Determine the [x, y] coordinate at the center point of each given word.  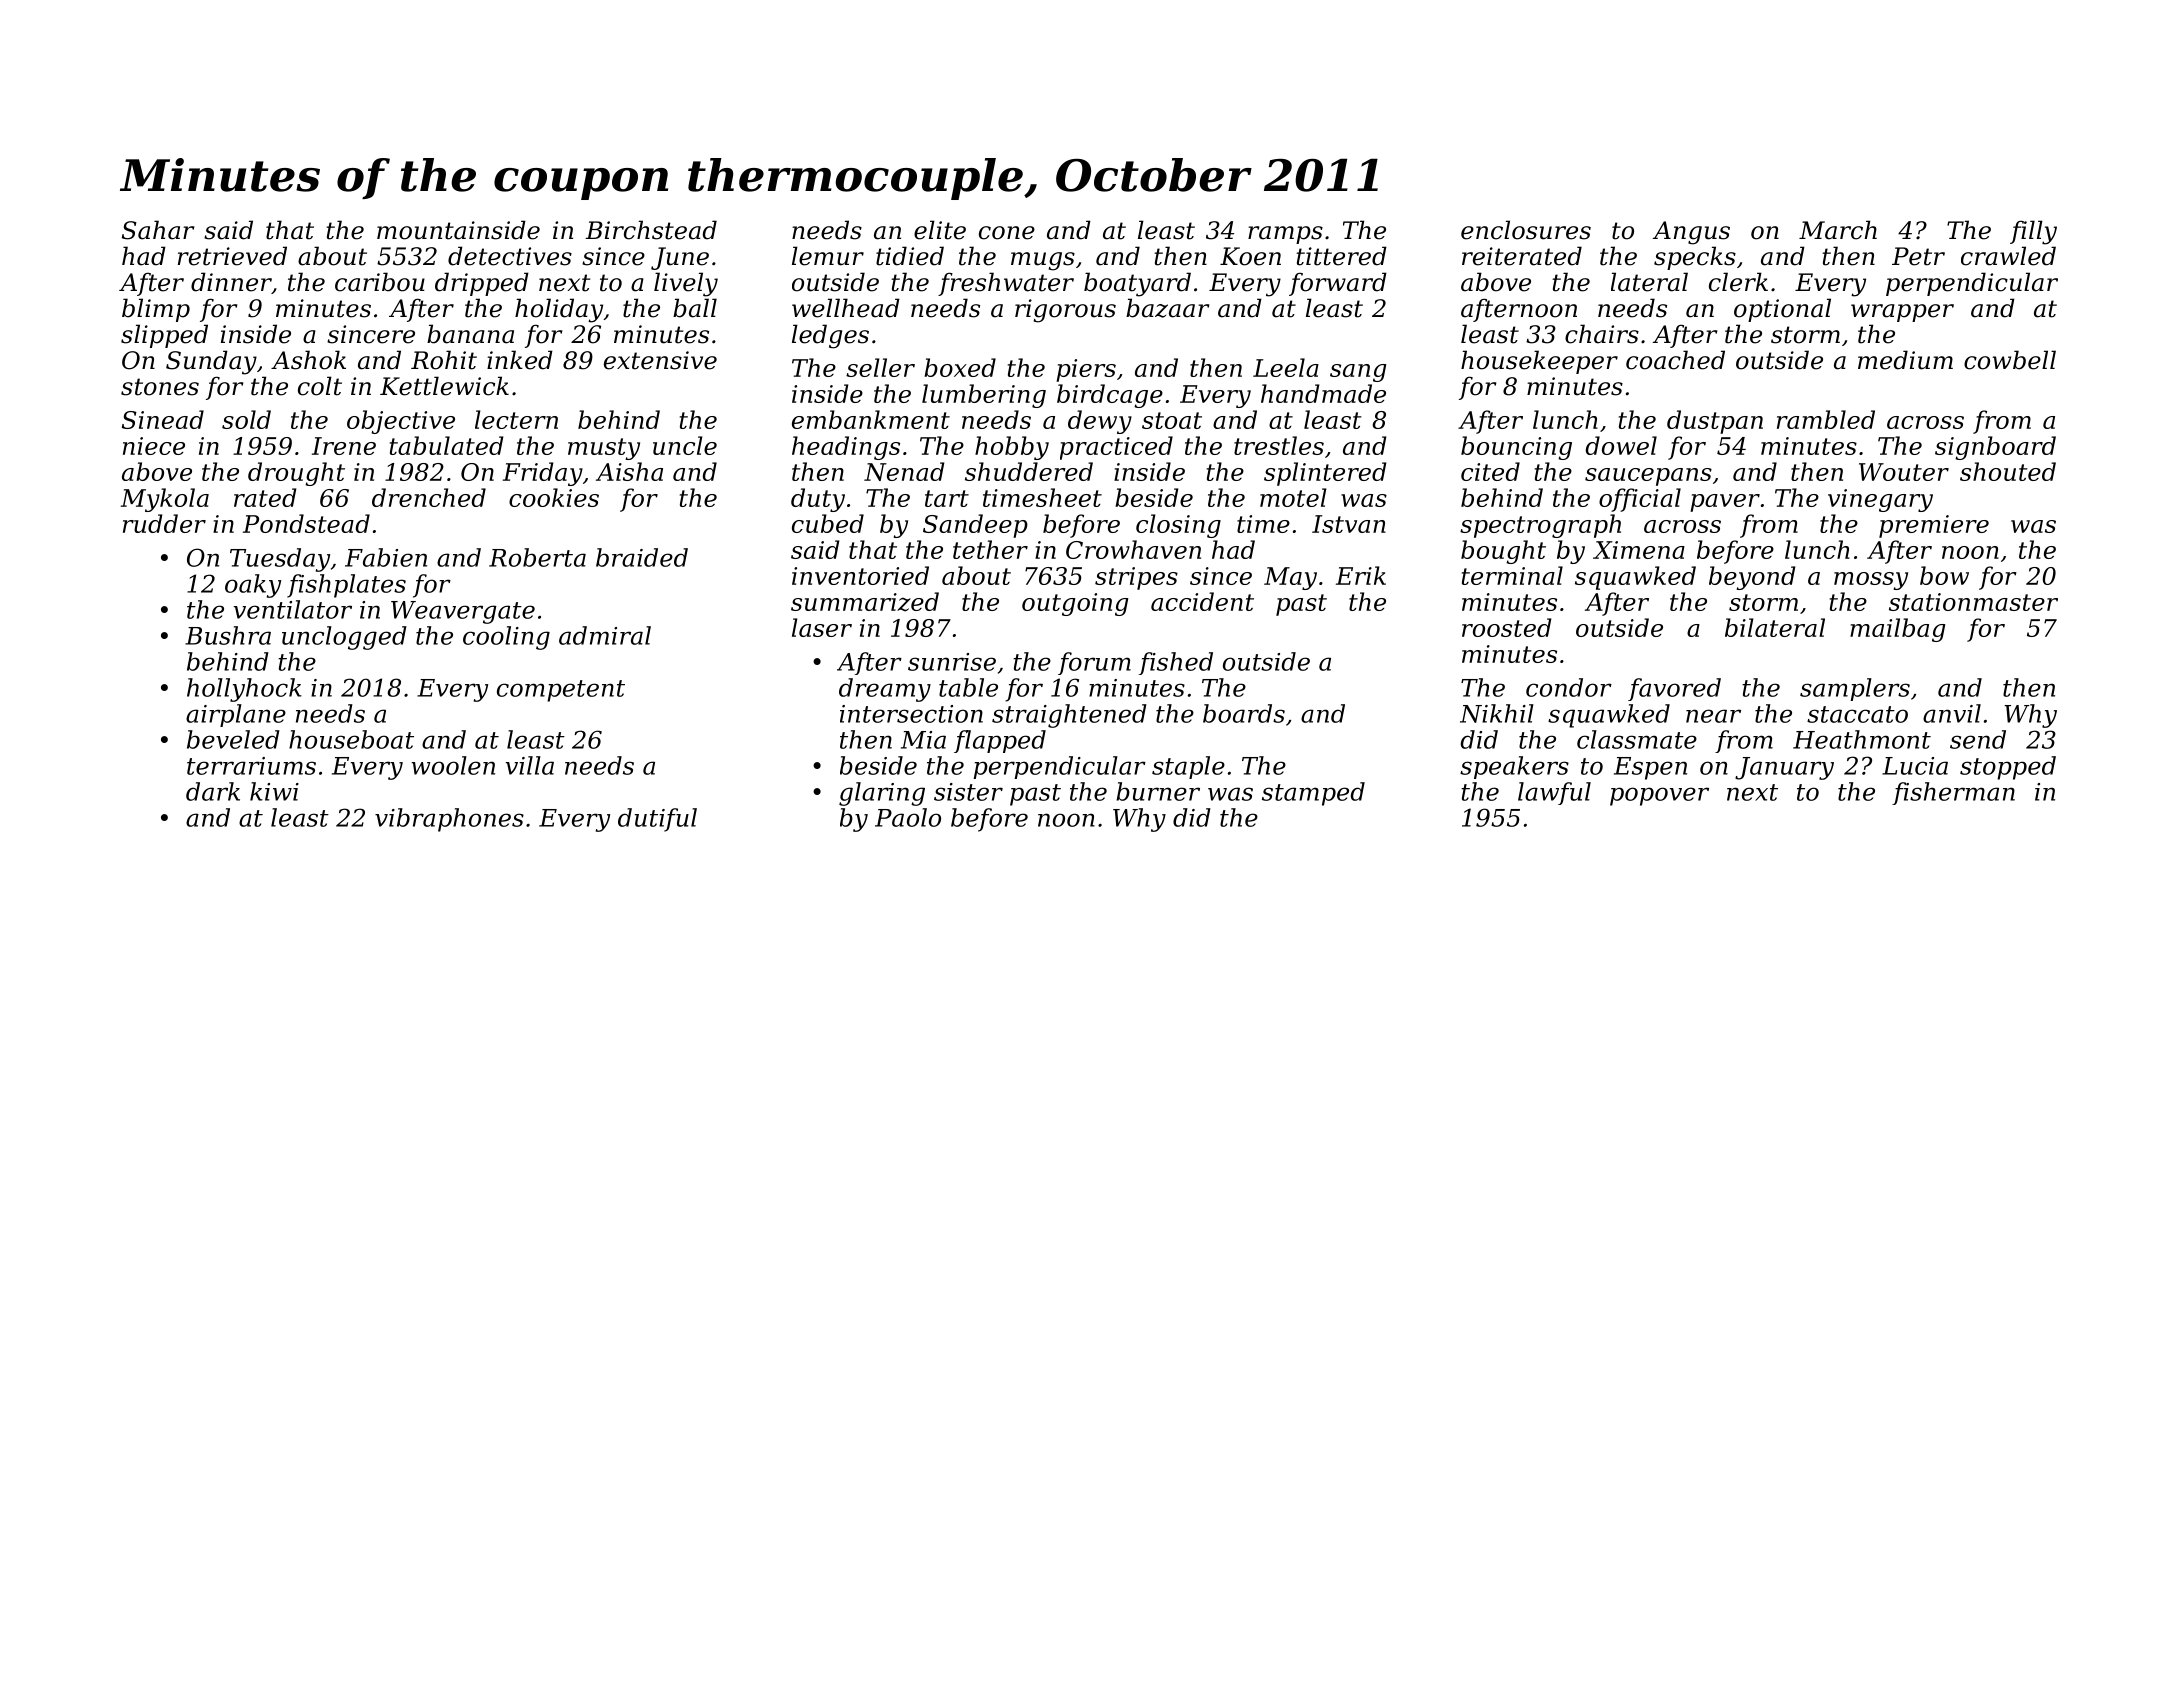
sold [246, 419]
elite [940, 230]
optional [1782, 310]
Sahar [158, 230]
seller [880, 367]
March [1838, 230]
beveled [233, 739]
